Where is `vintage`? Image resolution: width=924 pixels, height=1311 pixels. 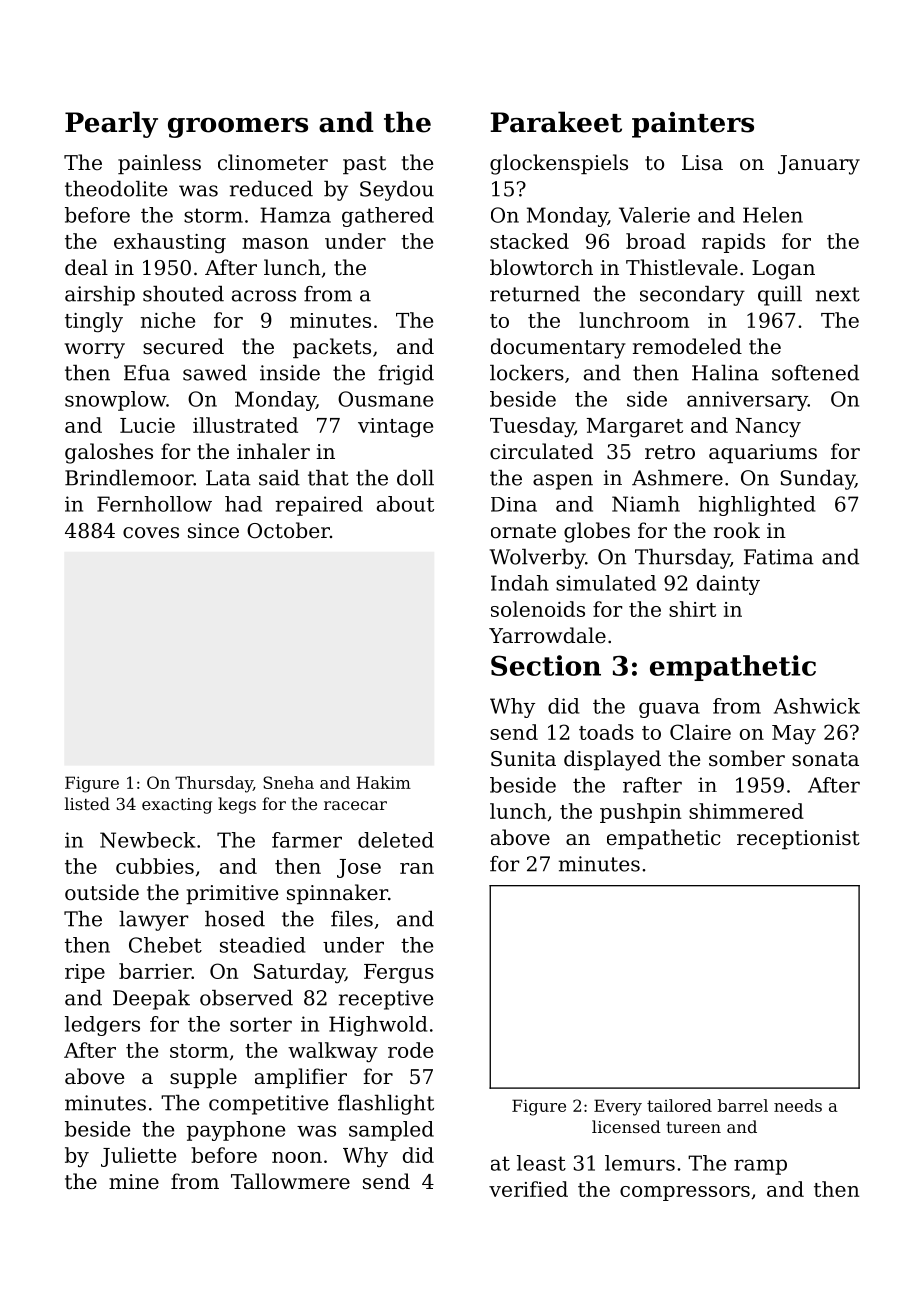 vintage is located at coordinates (395, 428).
